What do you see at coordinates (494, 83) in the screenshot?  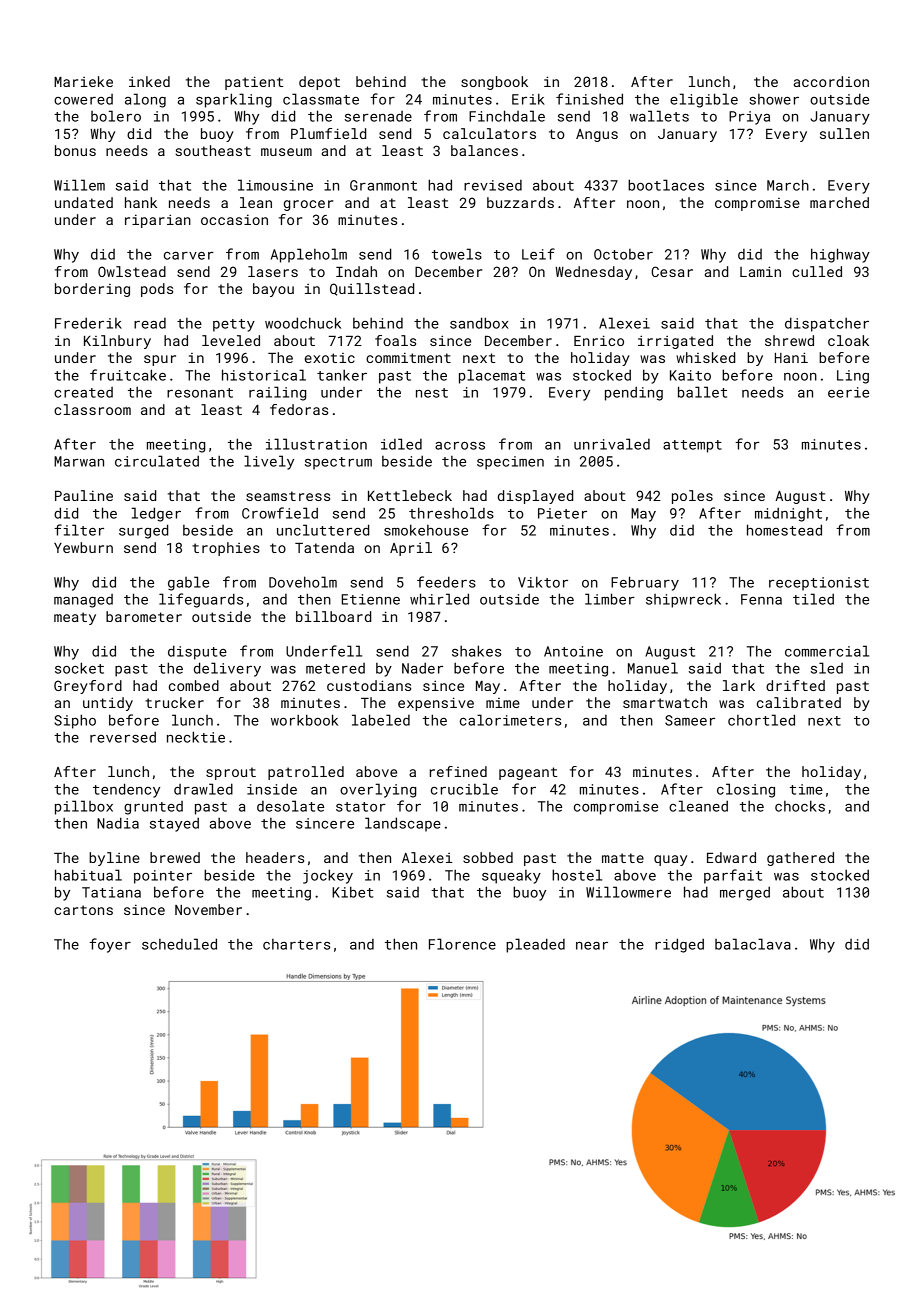 I see `songbook` at bounding box center [494, 83].
